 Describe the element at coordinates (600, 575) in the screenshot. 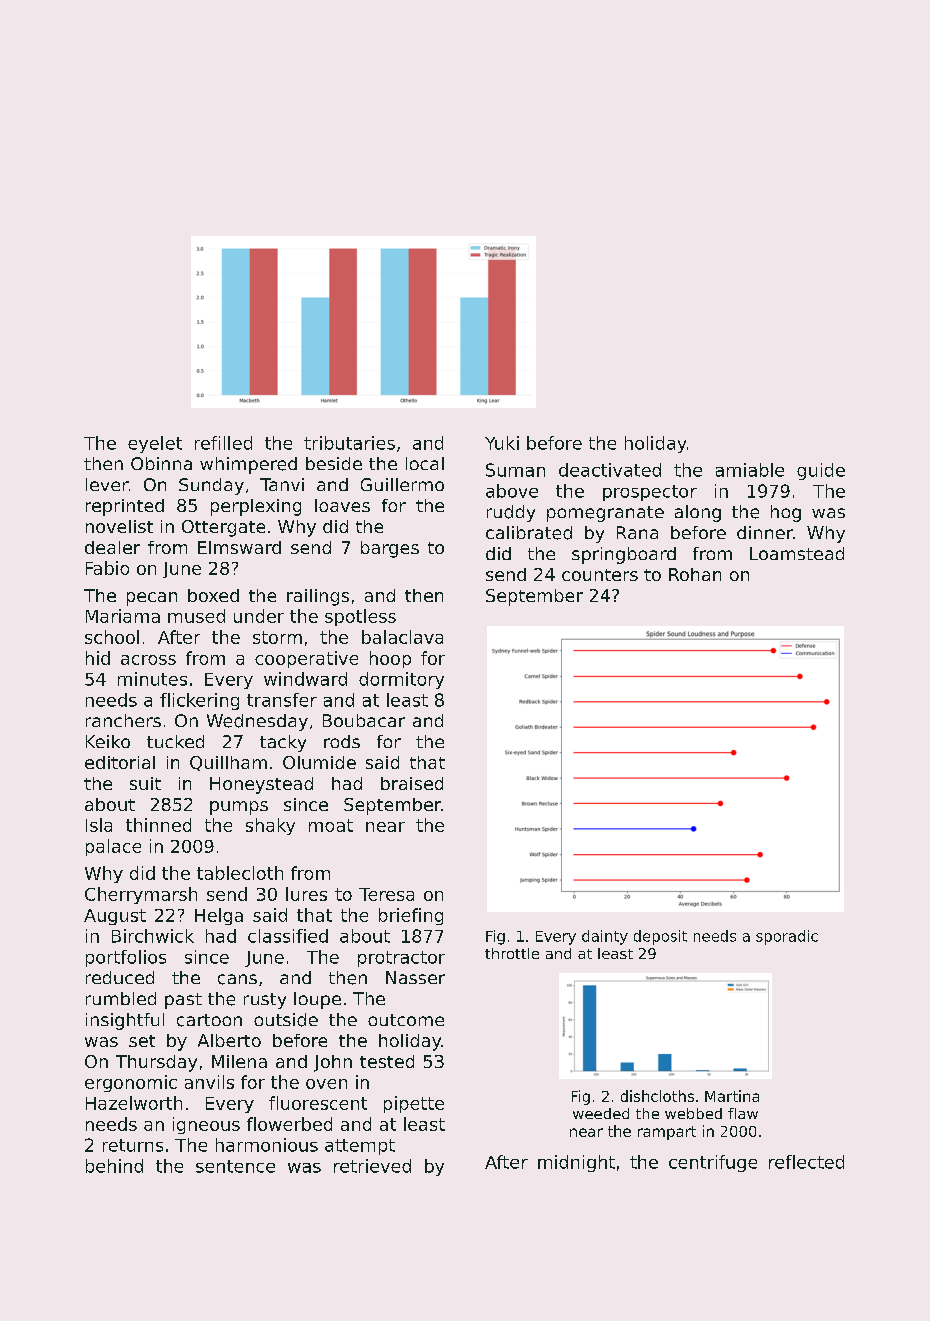

I see `counters` at that location.
